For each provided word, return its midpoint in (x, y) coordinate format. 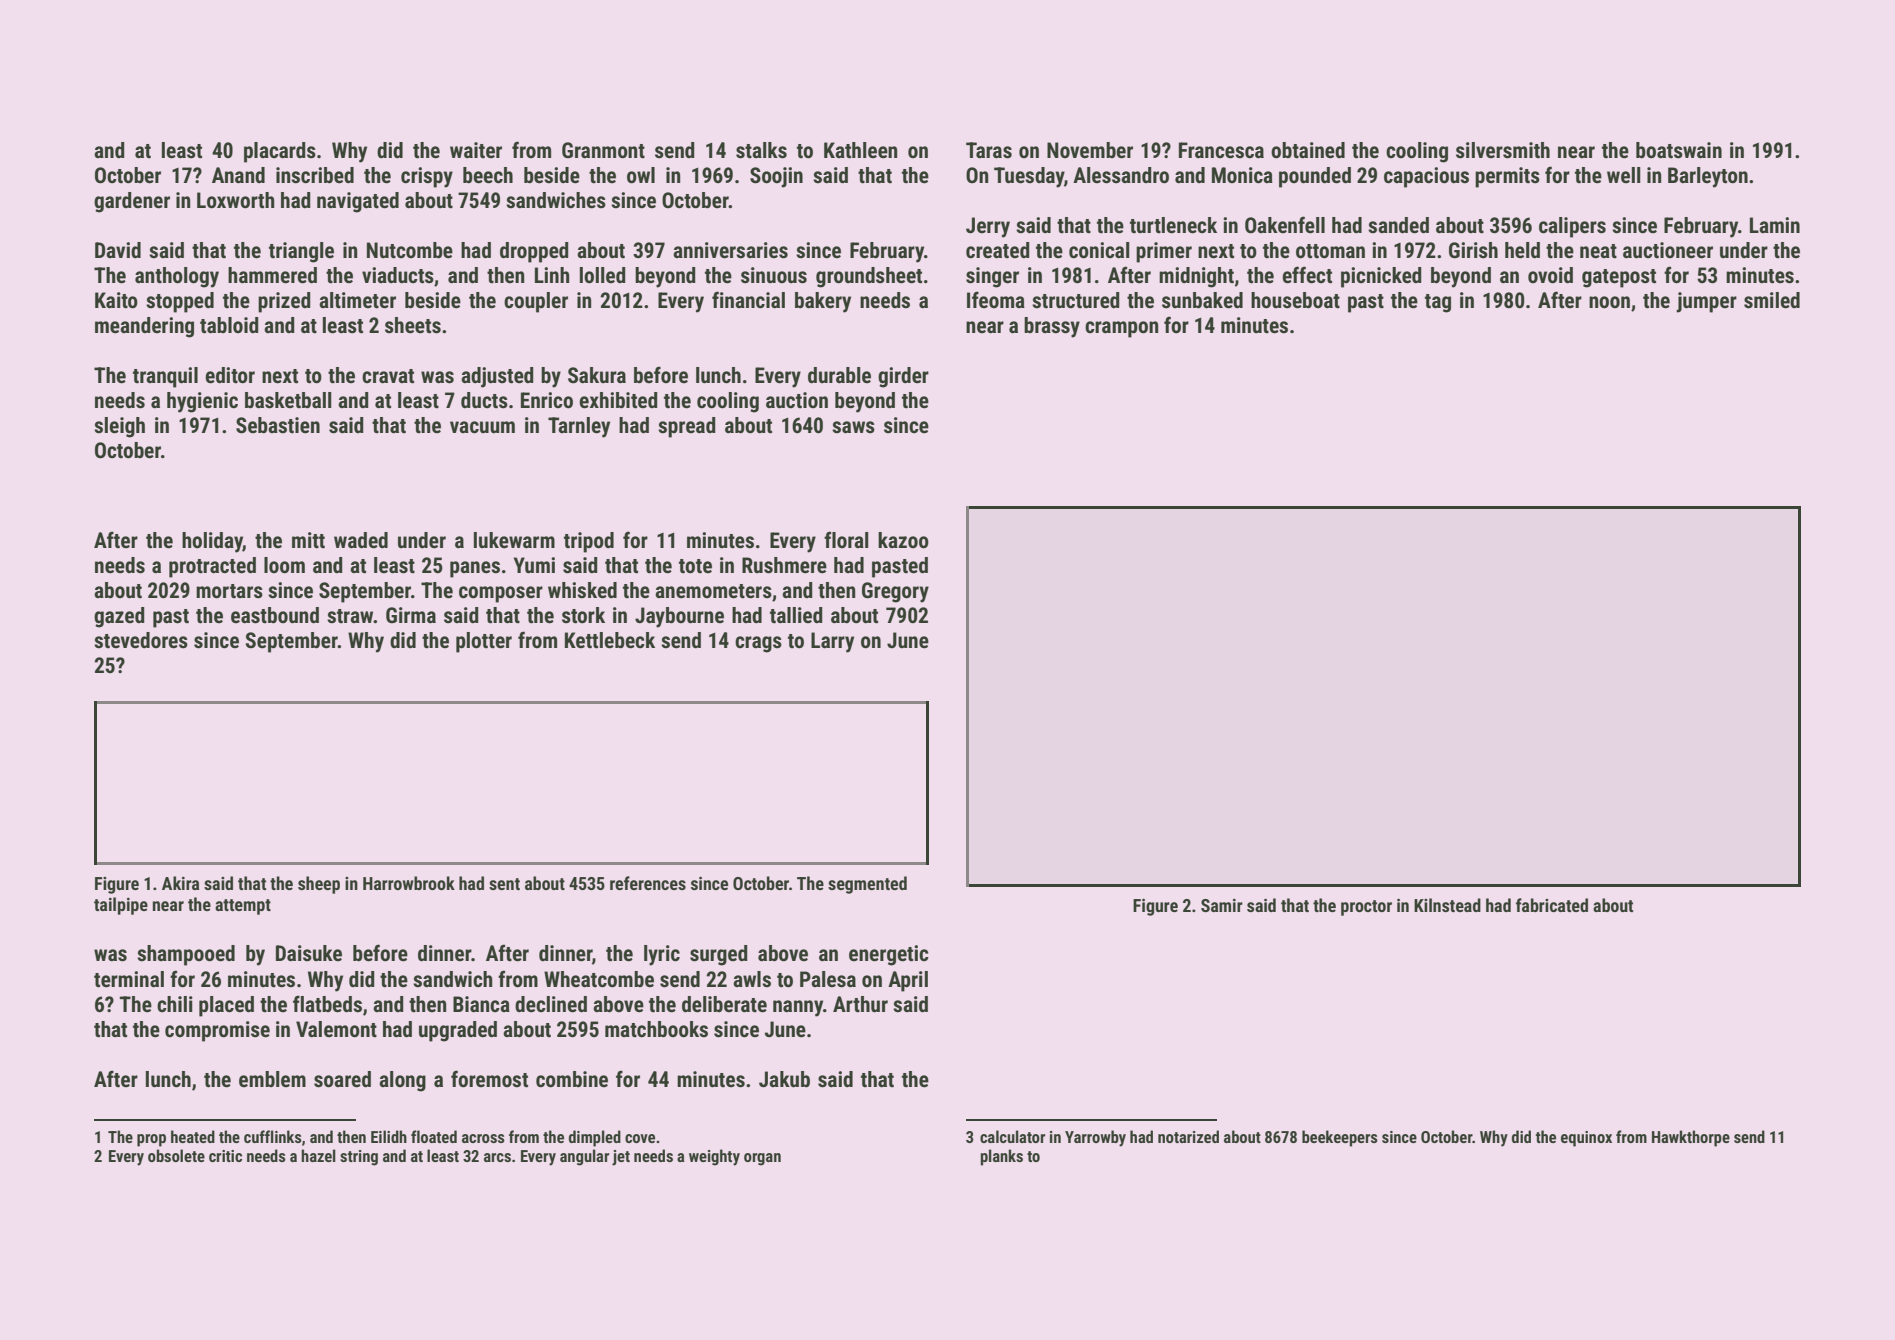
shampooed (186, 955)
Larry (832, 642)
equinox (1586, 1139)
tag (1438, 303)
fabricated (1552, 905)
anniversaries (730, 250)
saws (853, 427)
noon (1609, 302)
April (908, 981)
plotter (484, 642)
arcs (497, 1157)
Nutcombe (410, 250)
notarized (1188, 1136)
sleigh (119, 427)
